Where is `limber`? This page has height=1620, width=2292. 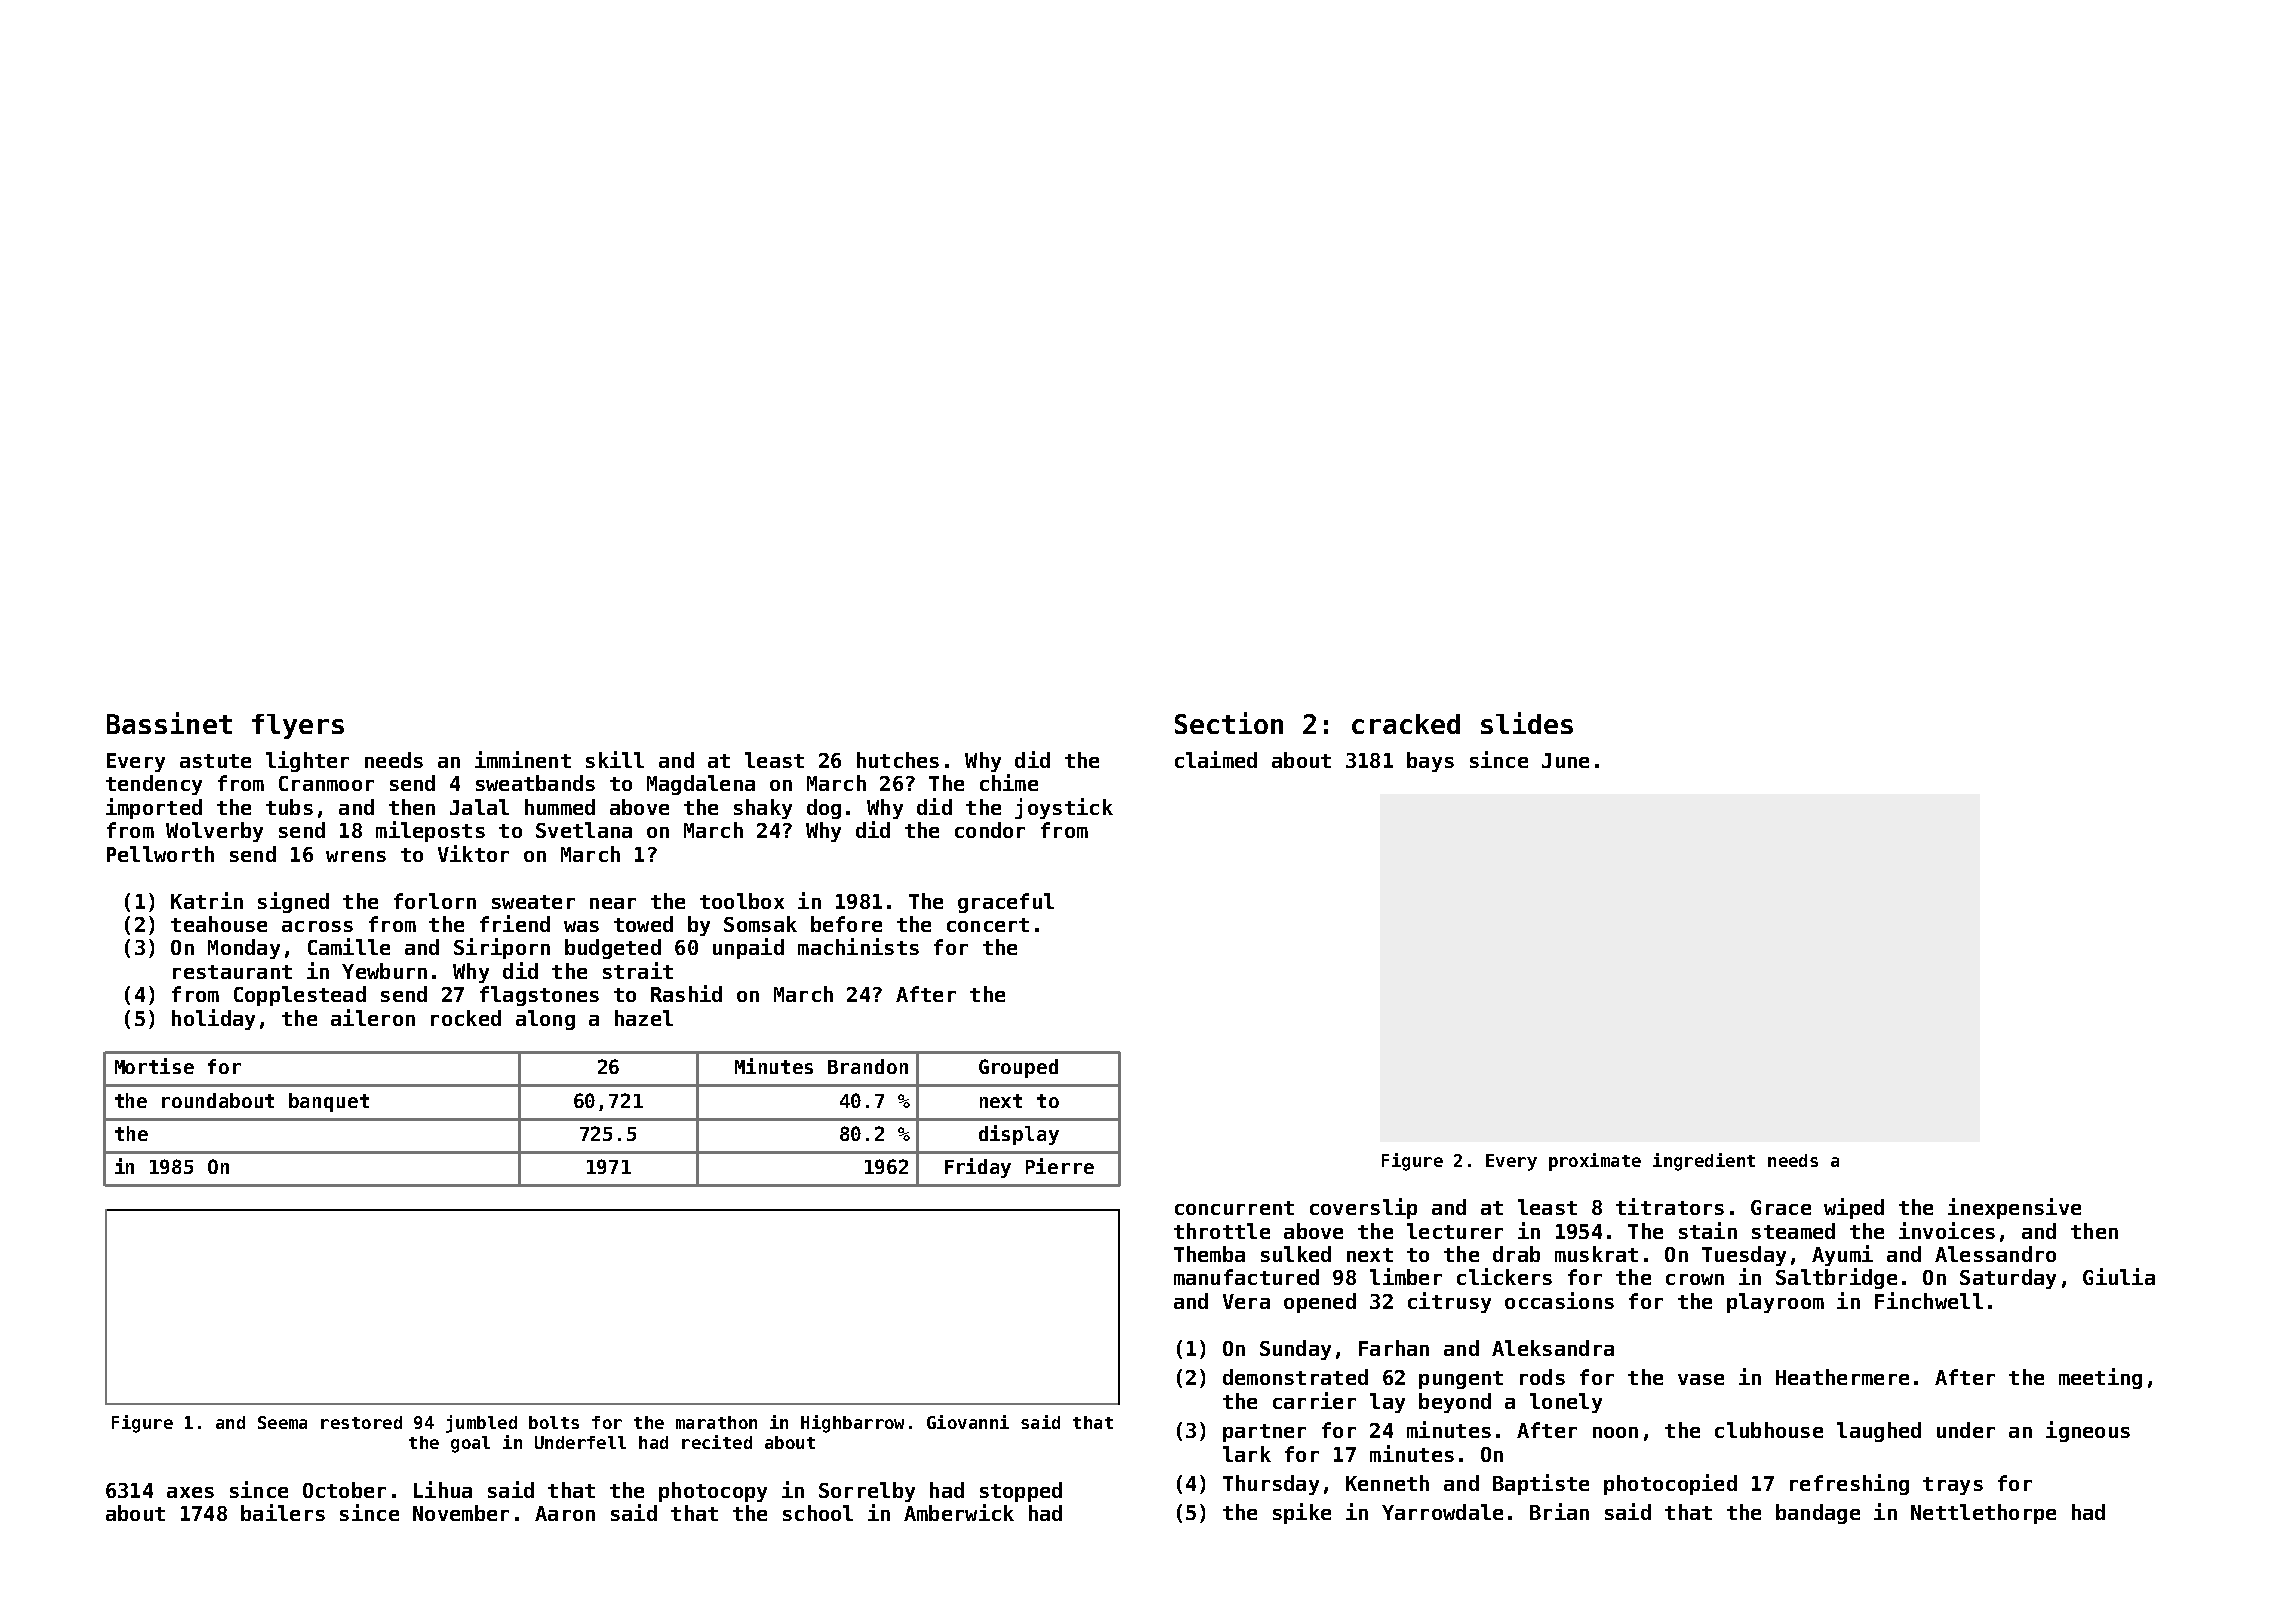 limber is located at coordinates (1406, 1276).
